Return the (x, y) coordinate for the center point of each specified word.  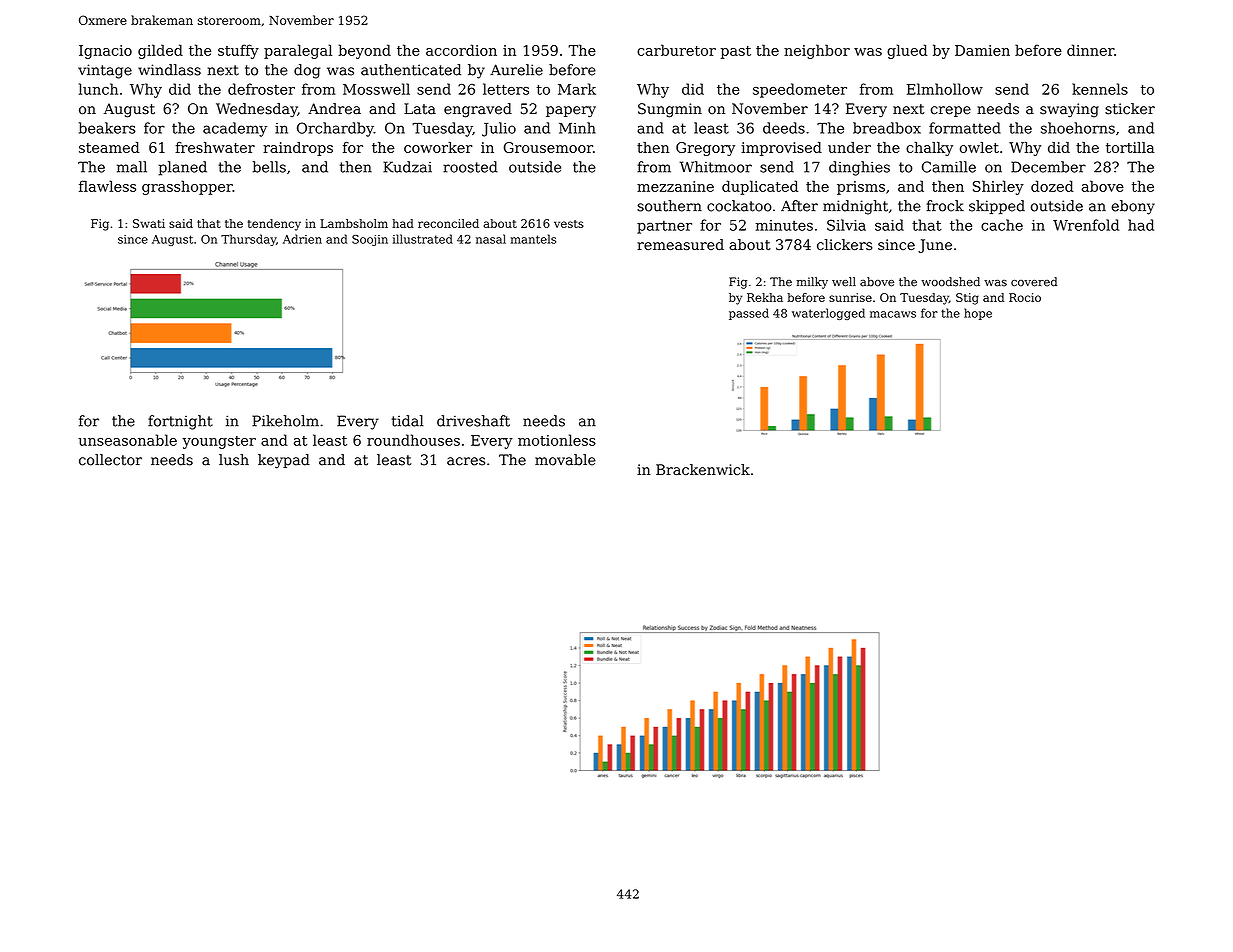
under (849, 147)
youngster (219, 442)
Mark (577, 89)
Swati (149, 223)
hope (978, 314)
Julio (499, 129)
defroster (261, 89)
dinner (1090, 50)
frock (945, 206)
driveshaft (473, 421)
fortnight (180, 422)
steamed (109, 147)
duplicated (760, 187)
